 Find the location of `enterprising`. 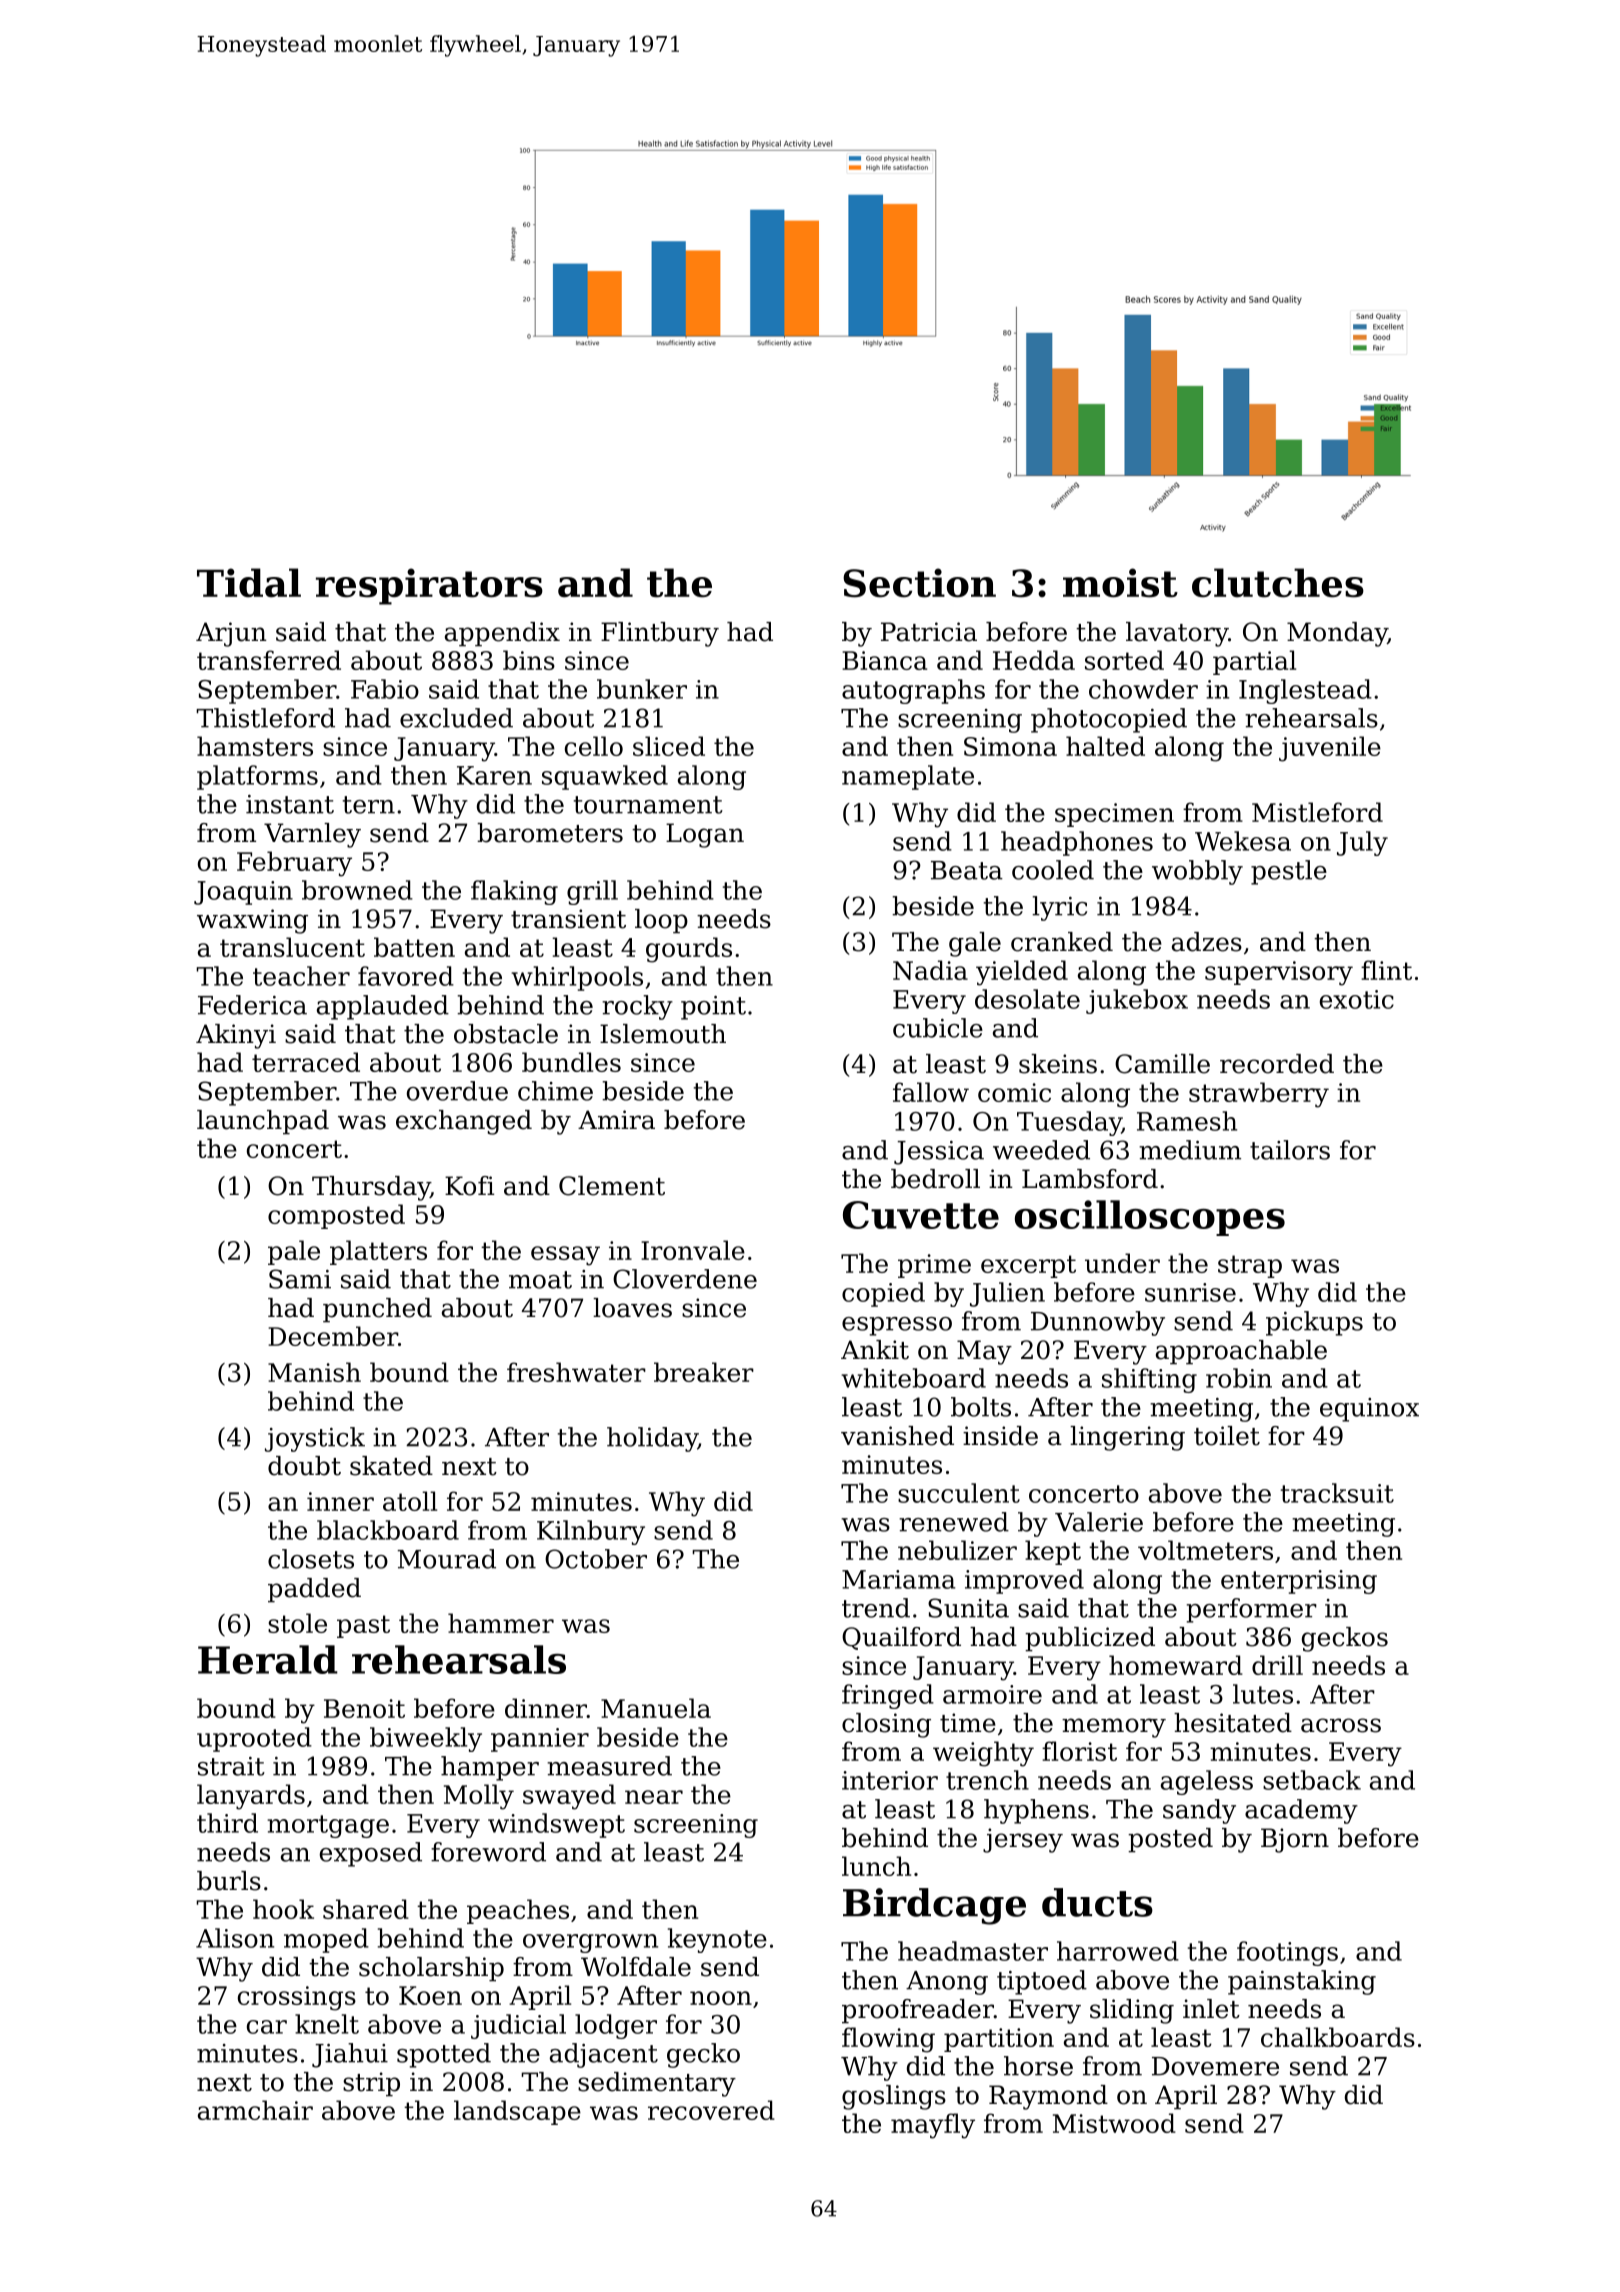

enterprising is located at coordinates (1299, 1582).
